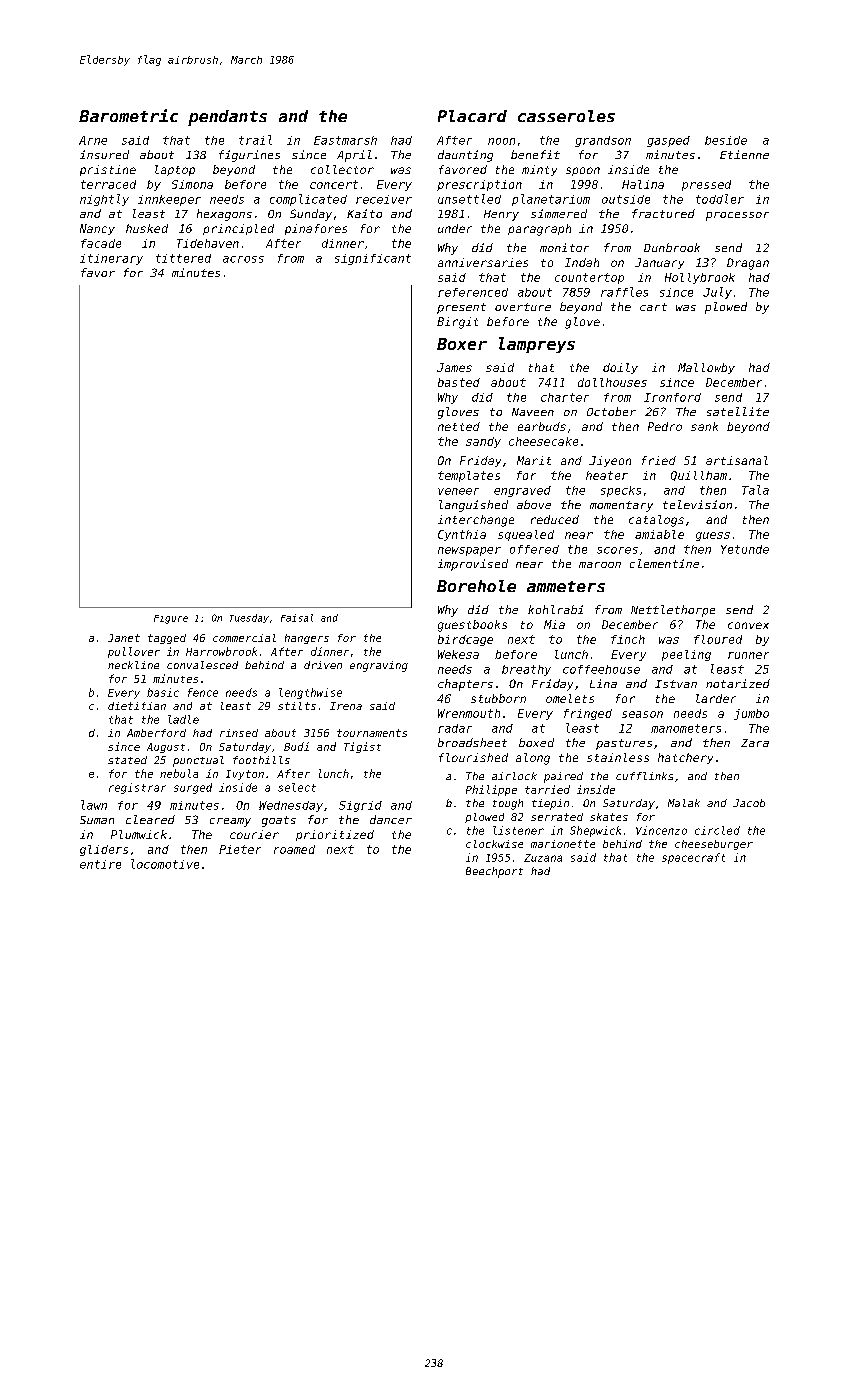 This screenshot has width=849, height=1400. What do you see at coordinates (706, 368) in the screenshot?
I see `Mallowby` at bounding box center [706, 368].
